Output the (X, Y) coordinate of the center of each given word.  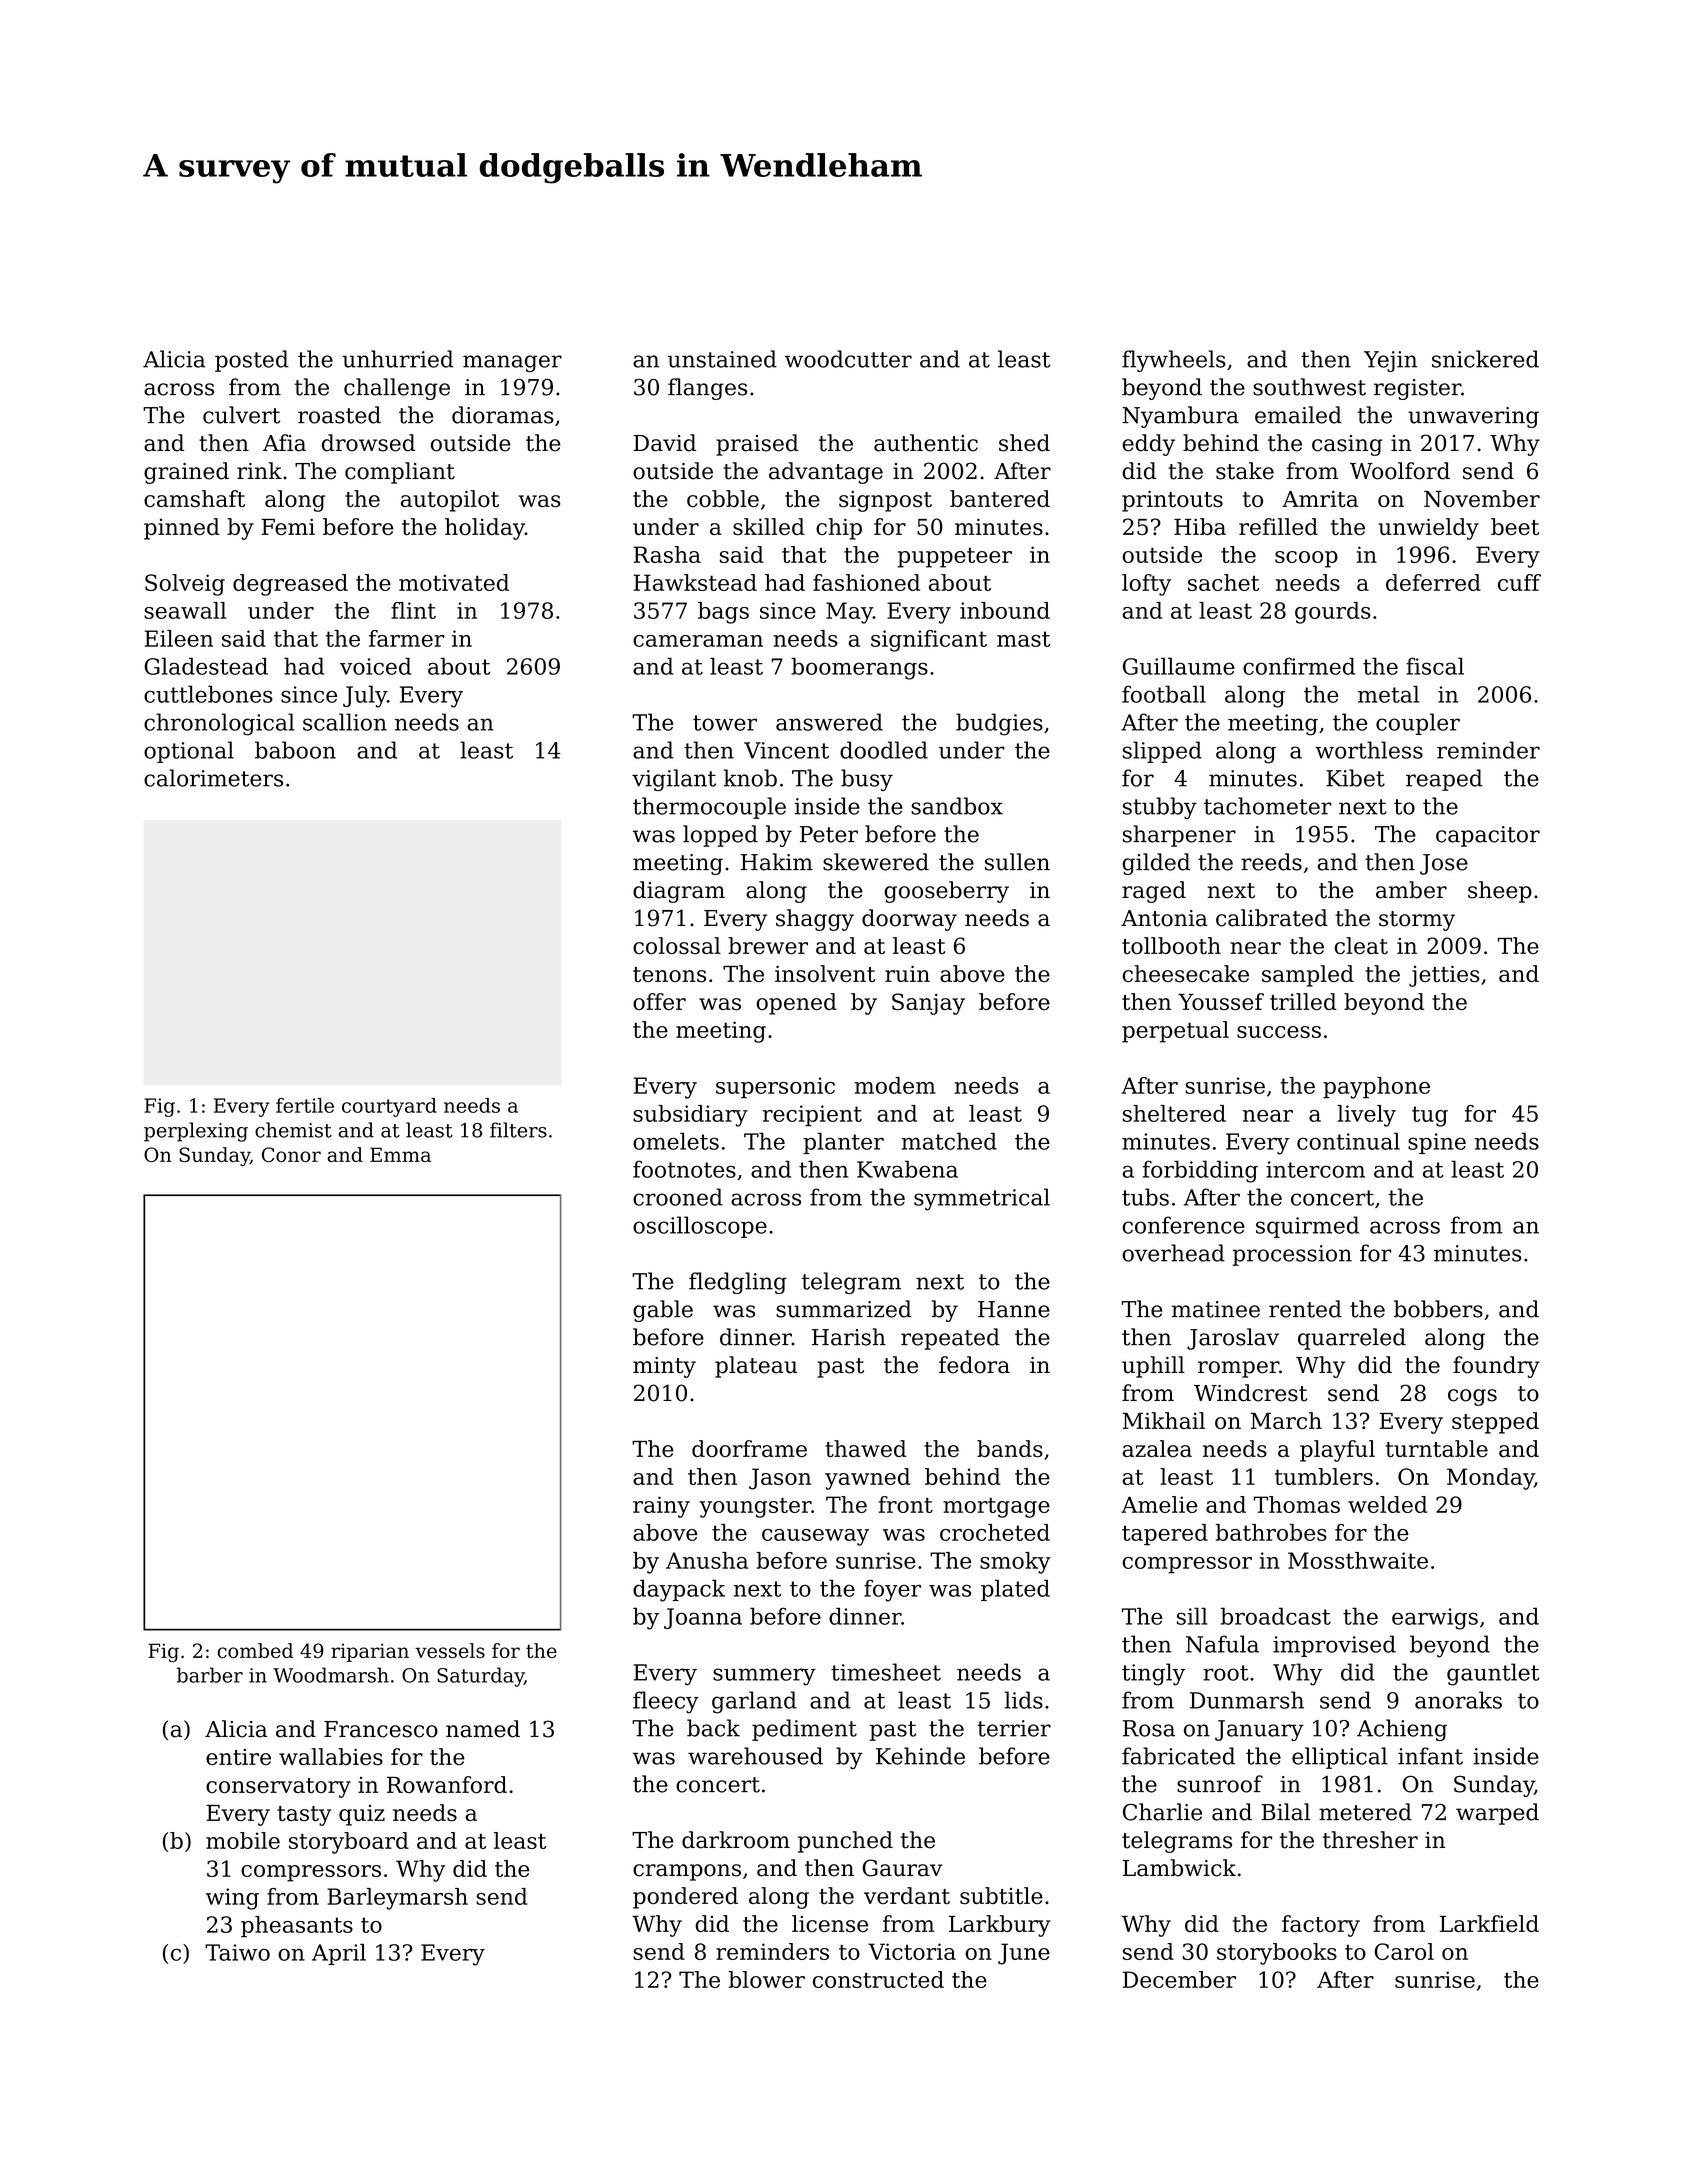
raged (1154, 892)
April (339, 1954)
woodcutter (848, 359)
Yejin (1390, 361)
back (713, 1728)
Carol (1404, 1951)
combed (255, 1650)
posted (252, 361)
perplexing (196, 1132)
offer (659, 1001)
